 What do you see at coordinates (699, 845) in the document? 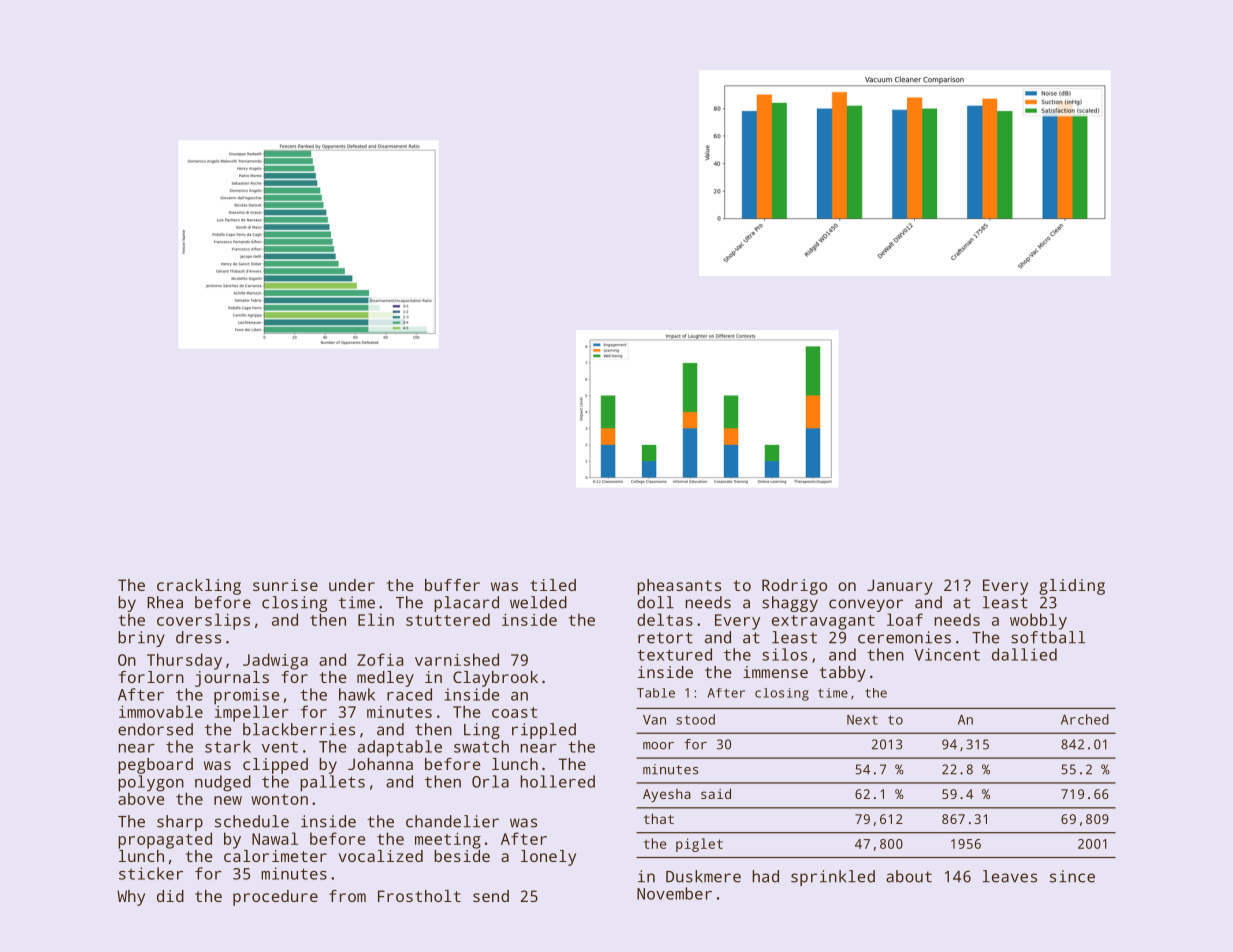
I see `piglet` at bounding box center [699, 845].
